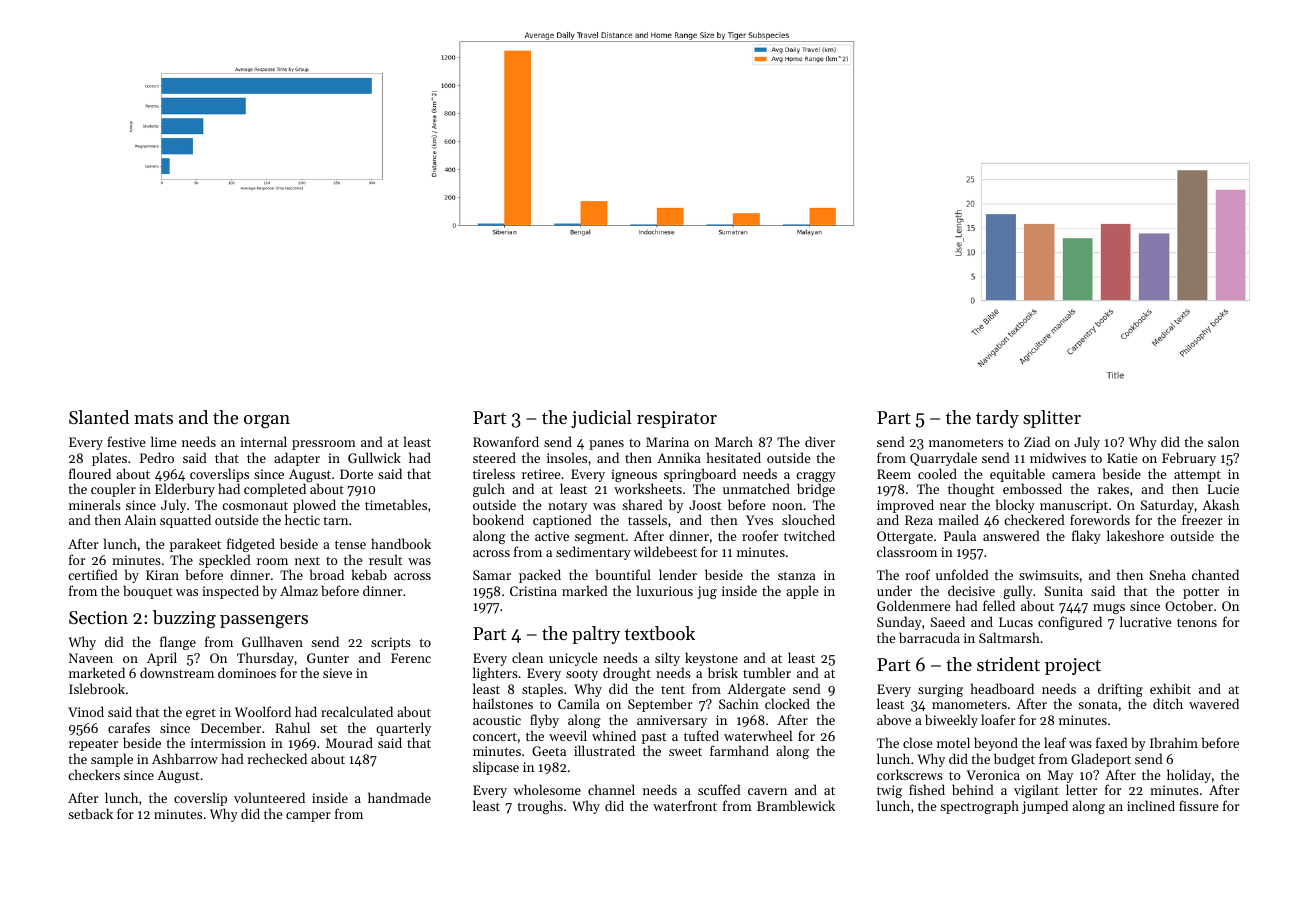  Describe the element at coordinates (796, 805) in the screenshot. I see `Bramblewick` at that location.
